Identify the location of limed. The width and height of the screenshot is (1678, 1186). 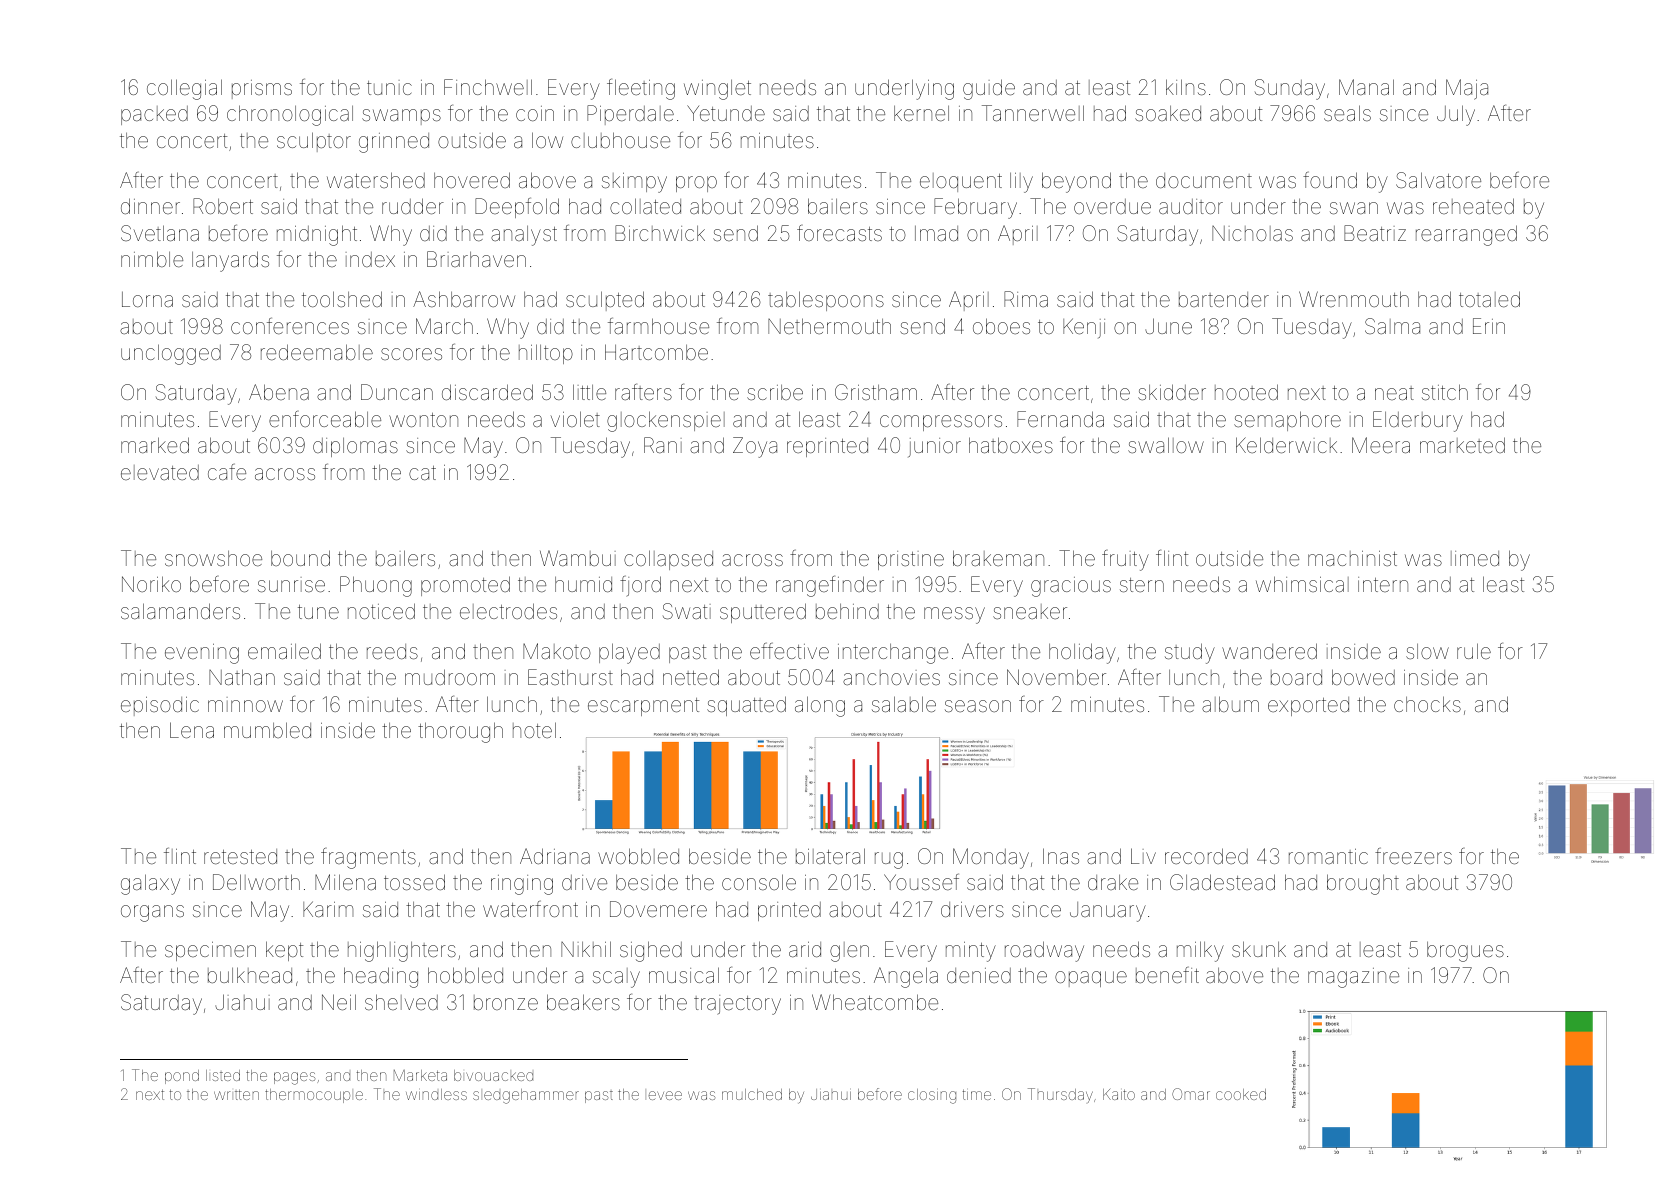
(1475, 558).
